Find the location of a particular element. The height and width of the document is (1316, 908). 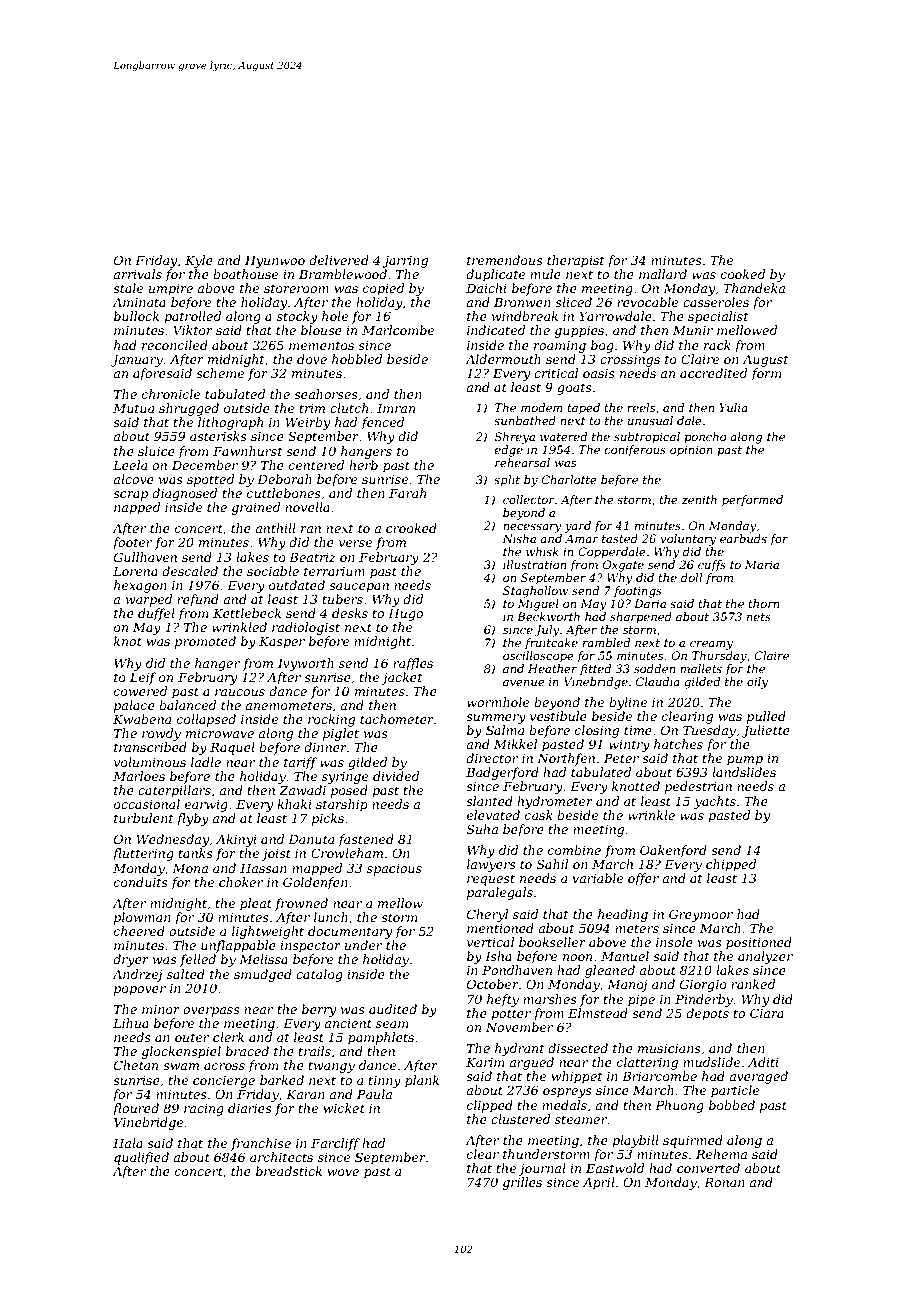

Daria is located at coordinates (650, 603).
